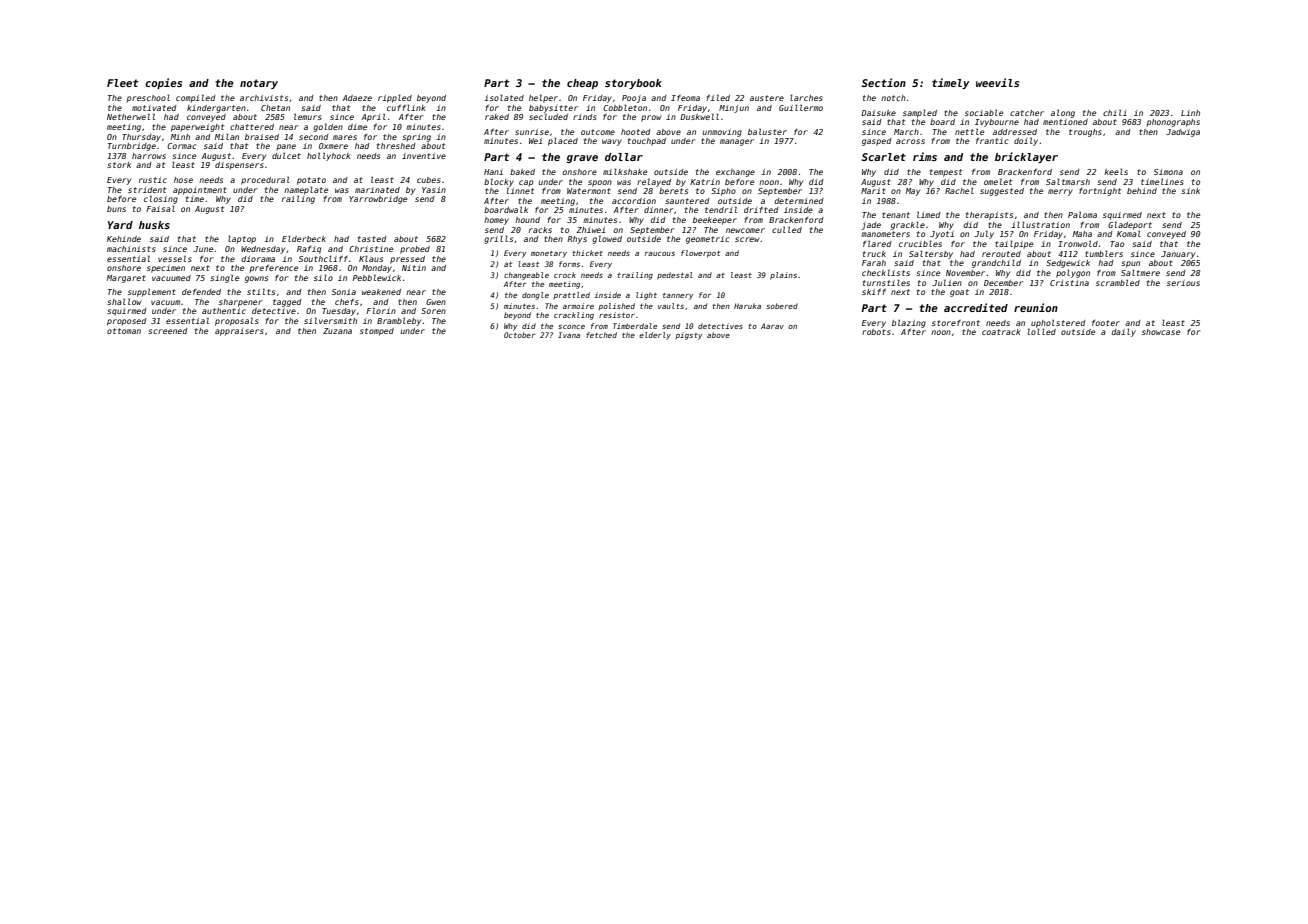 The image size is (1308, 924). What do you see at coordinates (685, 98) in the screenshot?
I see `Ifeoma` at bounding box center [685, 98].
